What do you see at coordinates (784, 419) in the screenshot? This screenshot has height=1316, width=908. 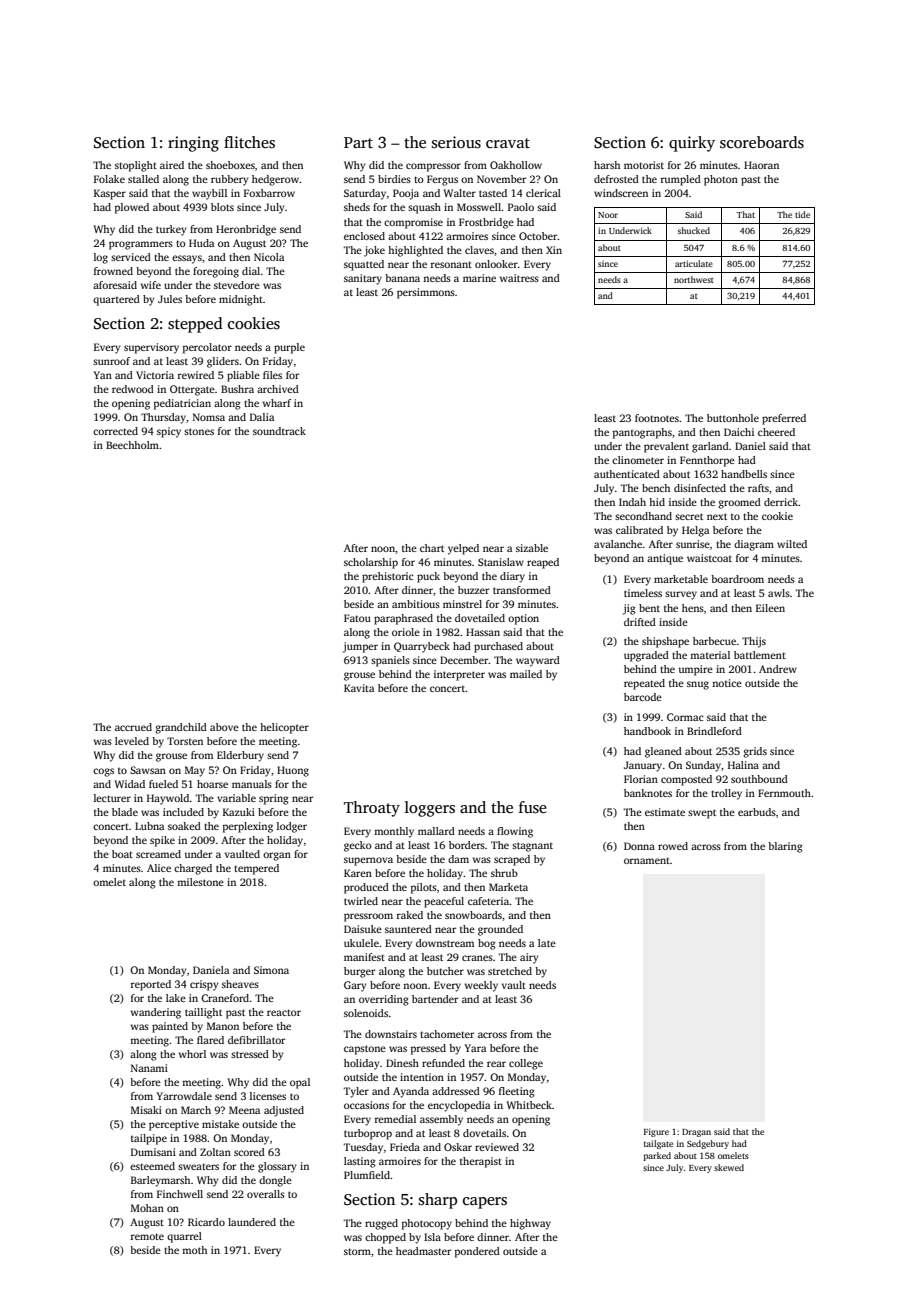 I see `preferred` at bounding box center [784, 419].
